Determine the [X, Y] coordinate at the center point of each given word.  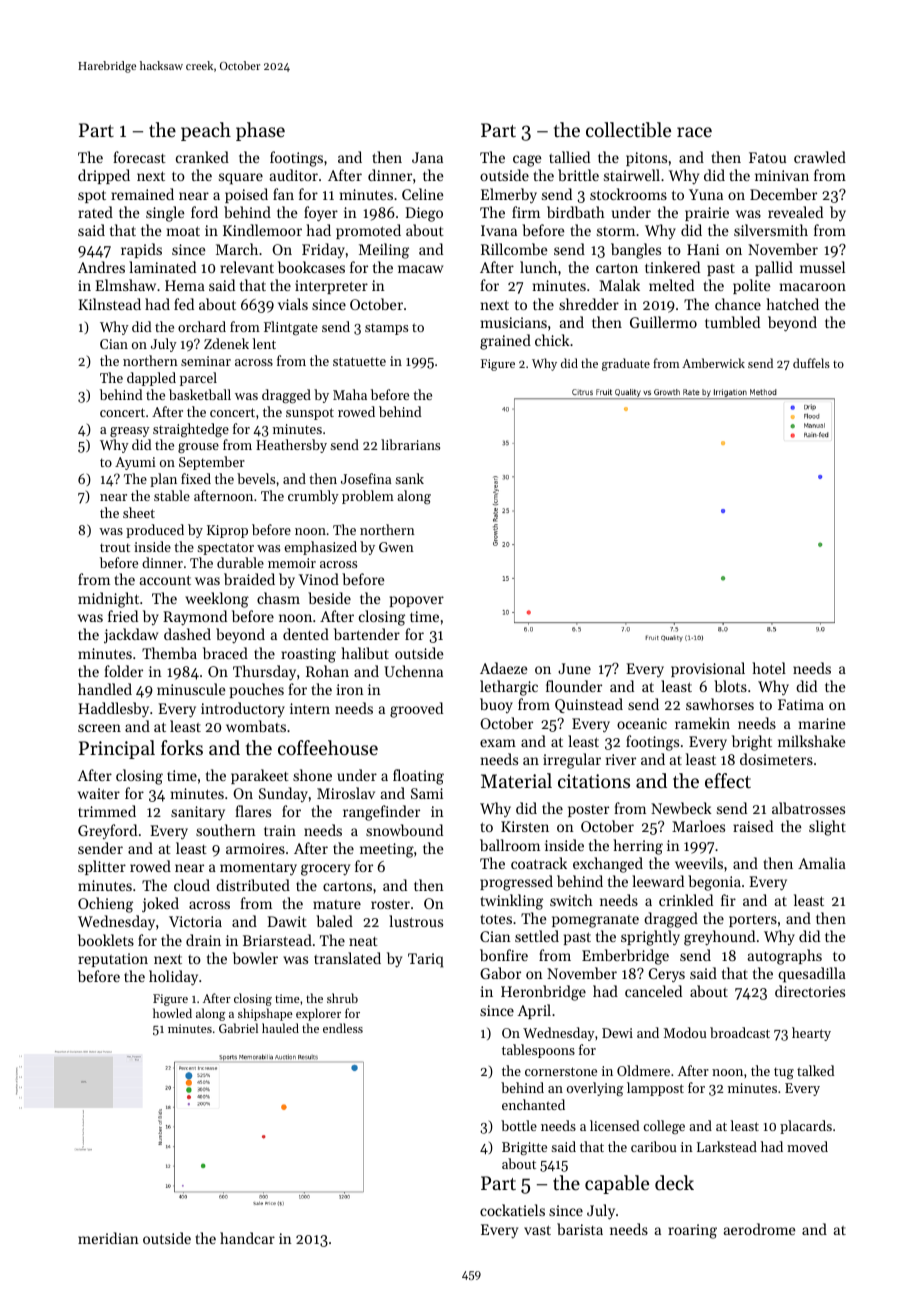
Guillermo [663, 322]
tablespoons [538, 1051]
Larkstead [727, 1146]
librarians [410, 444]
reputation [113, 960]
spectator [225, 549]
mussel [822, 267]
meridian [108, 1238]
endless [343, 1028]
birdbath [576, 212]
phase [260, 131]
